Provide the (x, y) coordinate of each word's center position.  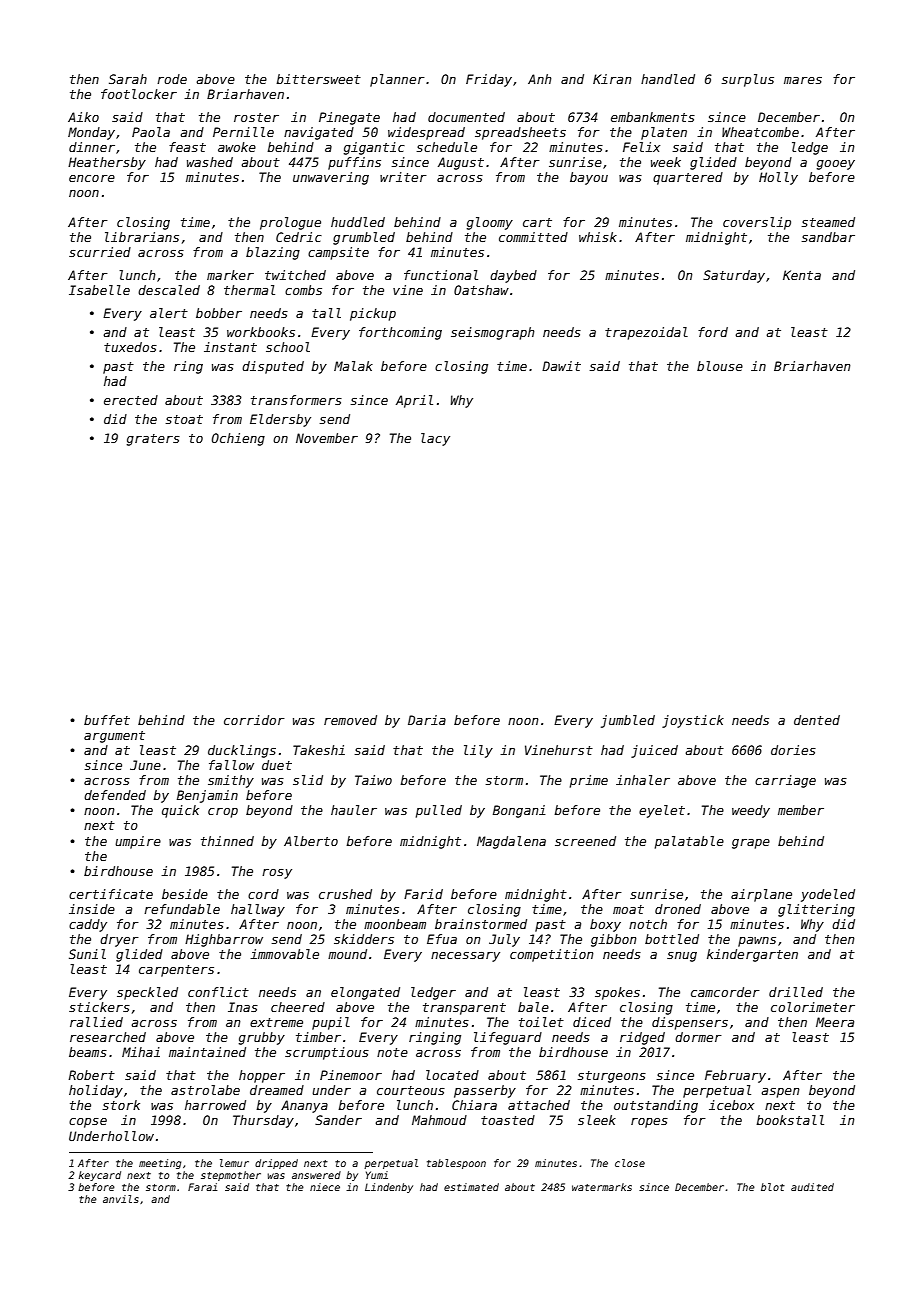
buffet (107, 720)
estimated (471, 1187)
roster (256, 117)
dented (817, 720)
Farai (202, 1187)
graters (153, 440)
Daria (427, 720)
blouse (720, 366)
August (461, 163)
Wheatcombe (760, 132)
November (327, 438)
